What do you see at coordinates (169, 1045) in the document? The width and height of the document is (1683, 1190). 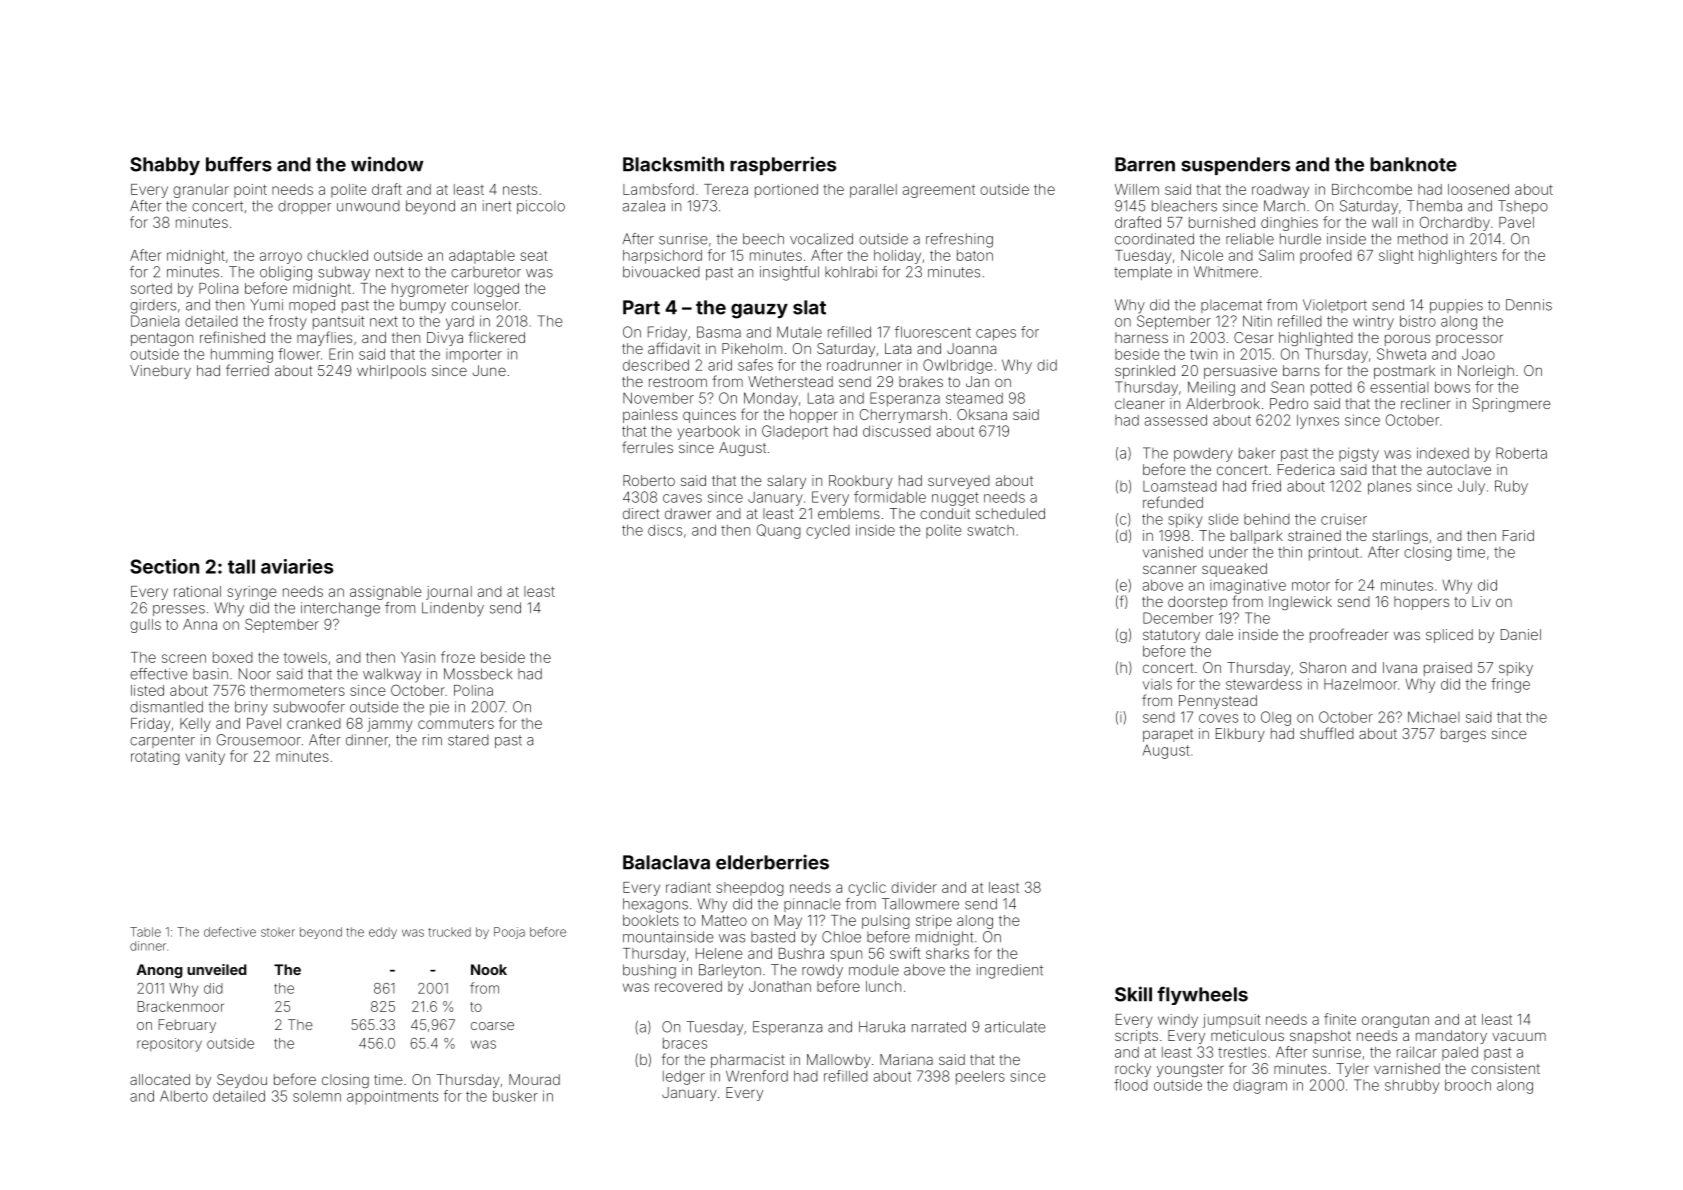 I see `repository` at bounding box center [169, 1045].
